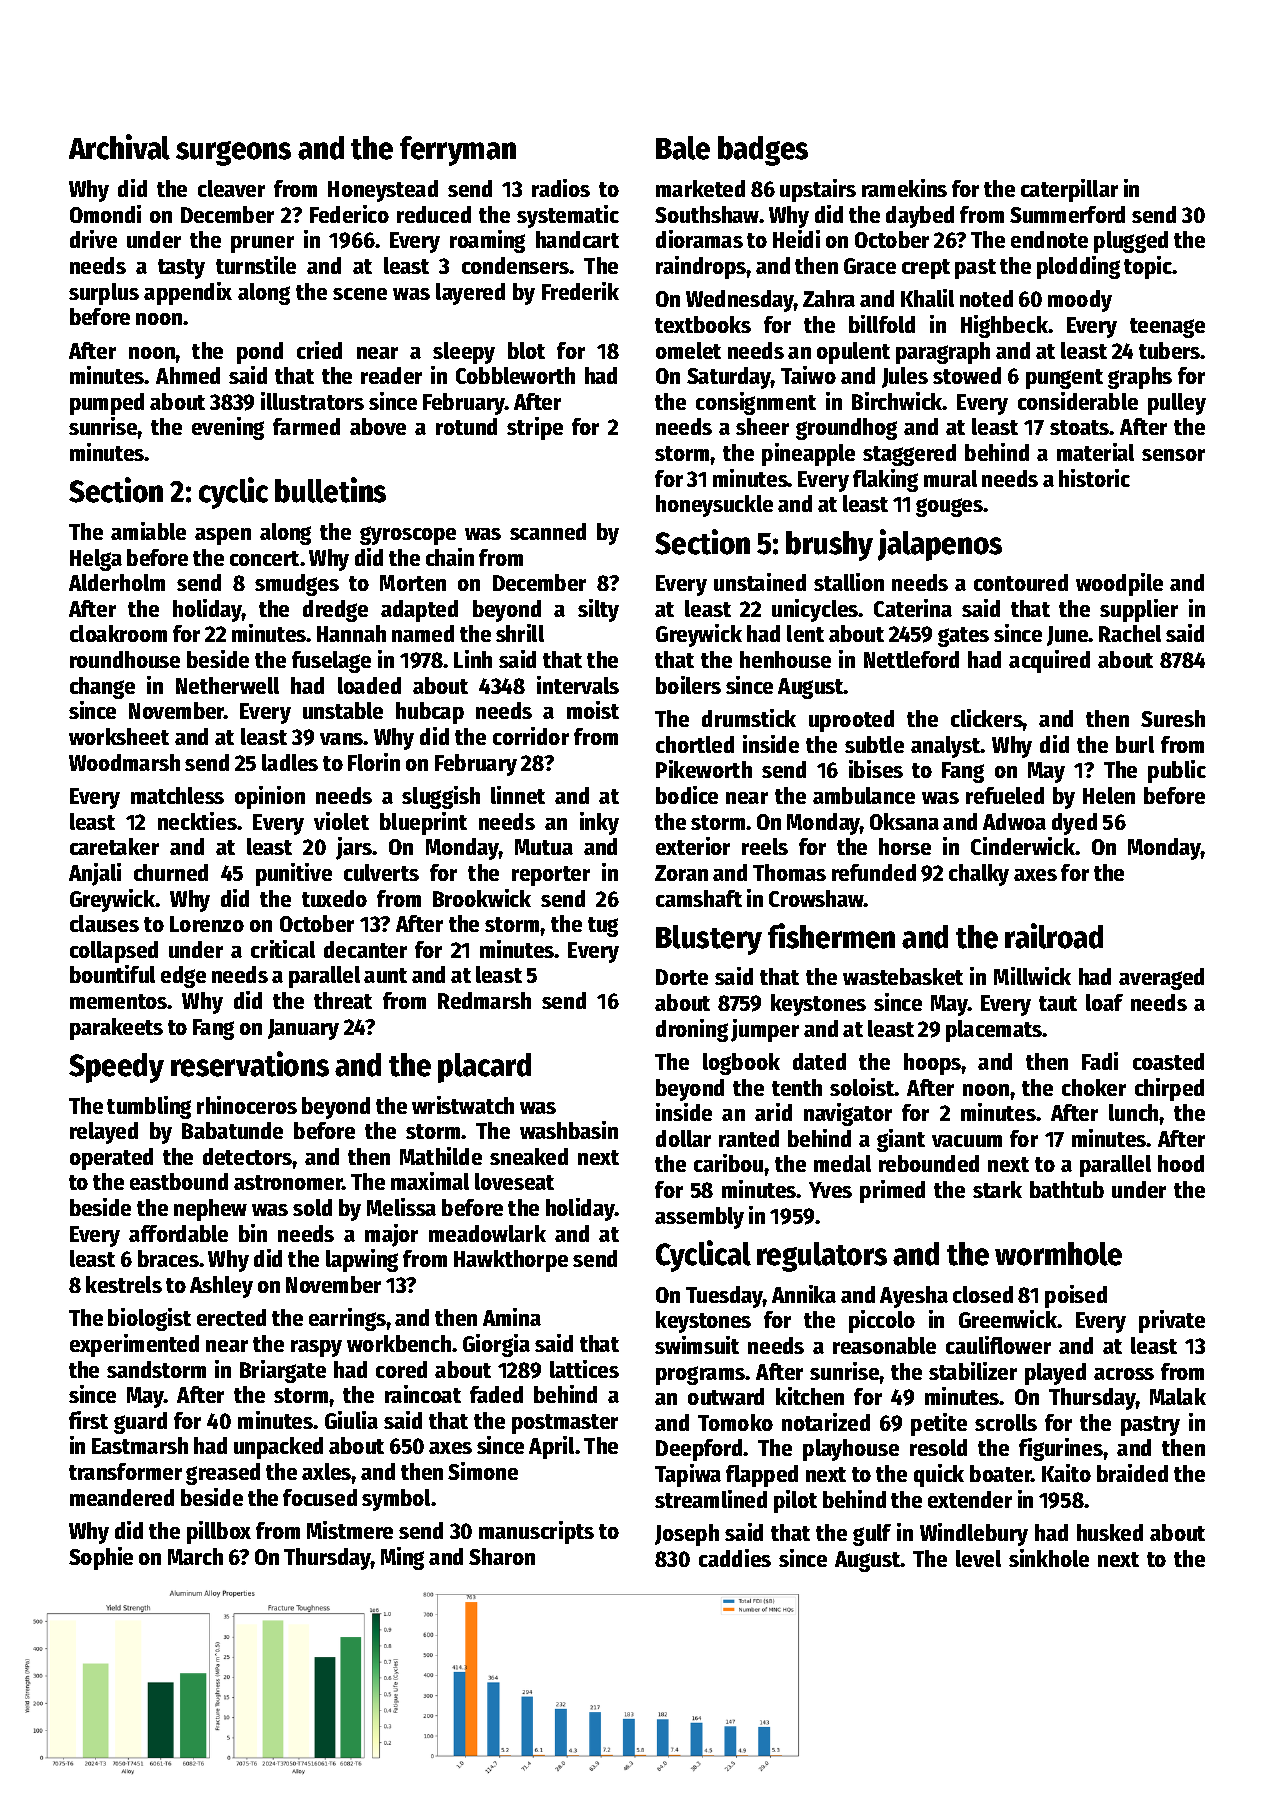 This image has width=1275, height=1803. I want to click on reasonable, so click(884, 1345).
